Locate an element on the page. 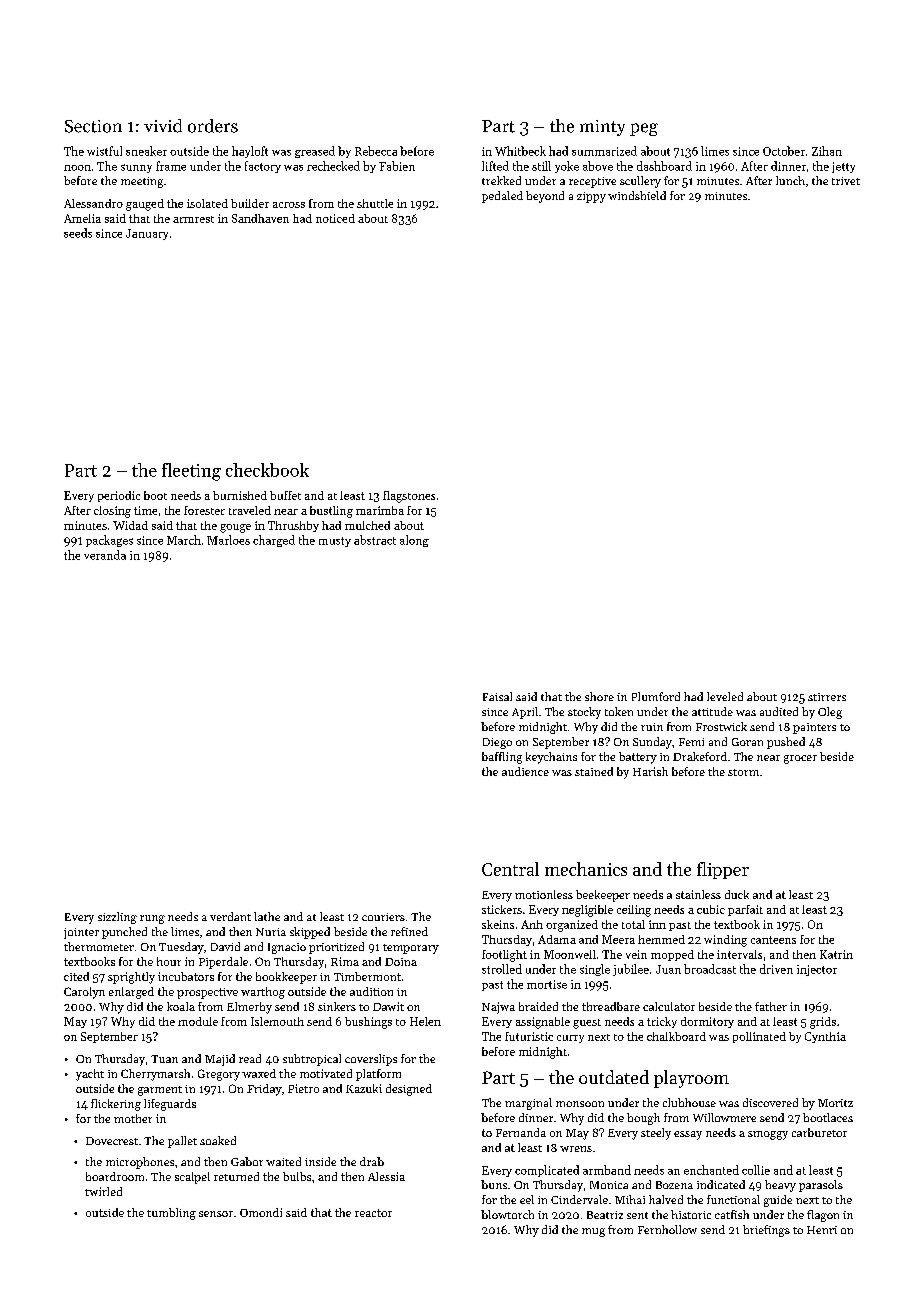 The width and height of the page is (924, 1308). tumbling is located at coordinates (171, 1214).
